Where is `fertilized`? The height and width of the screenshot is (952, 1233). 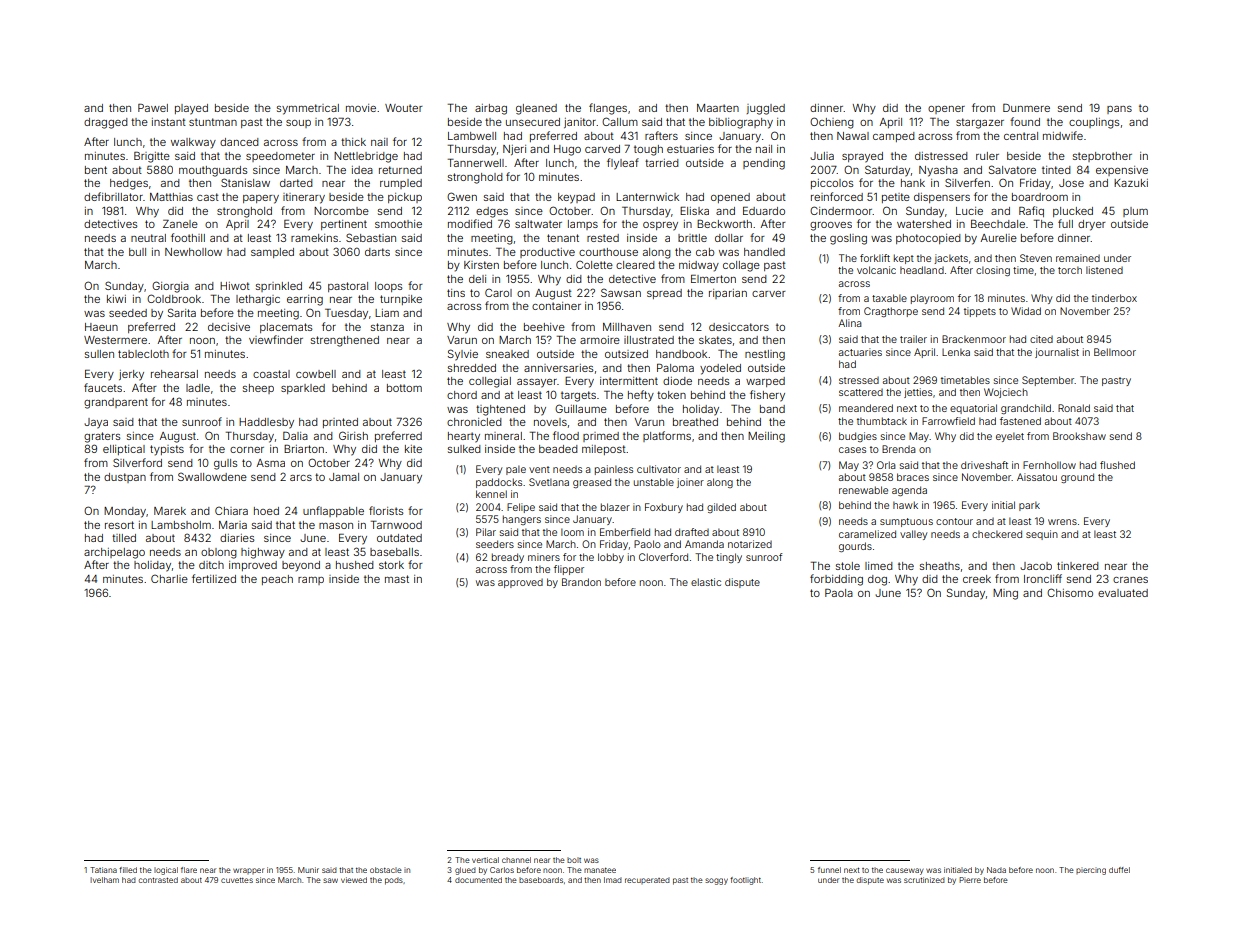 fertilized is located at coordinates (214, 578).
